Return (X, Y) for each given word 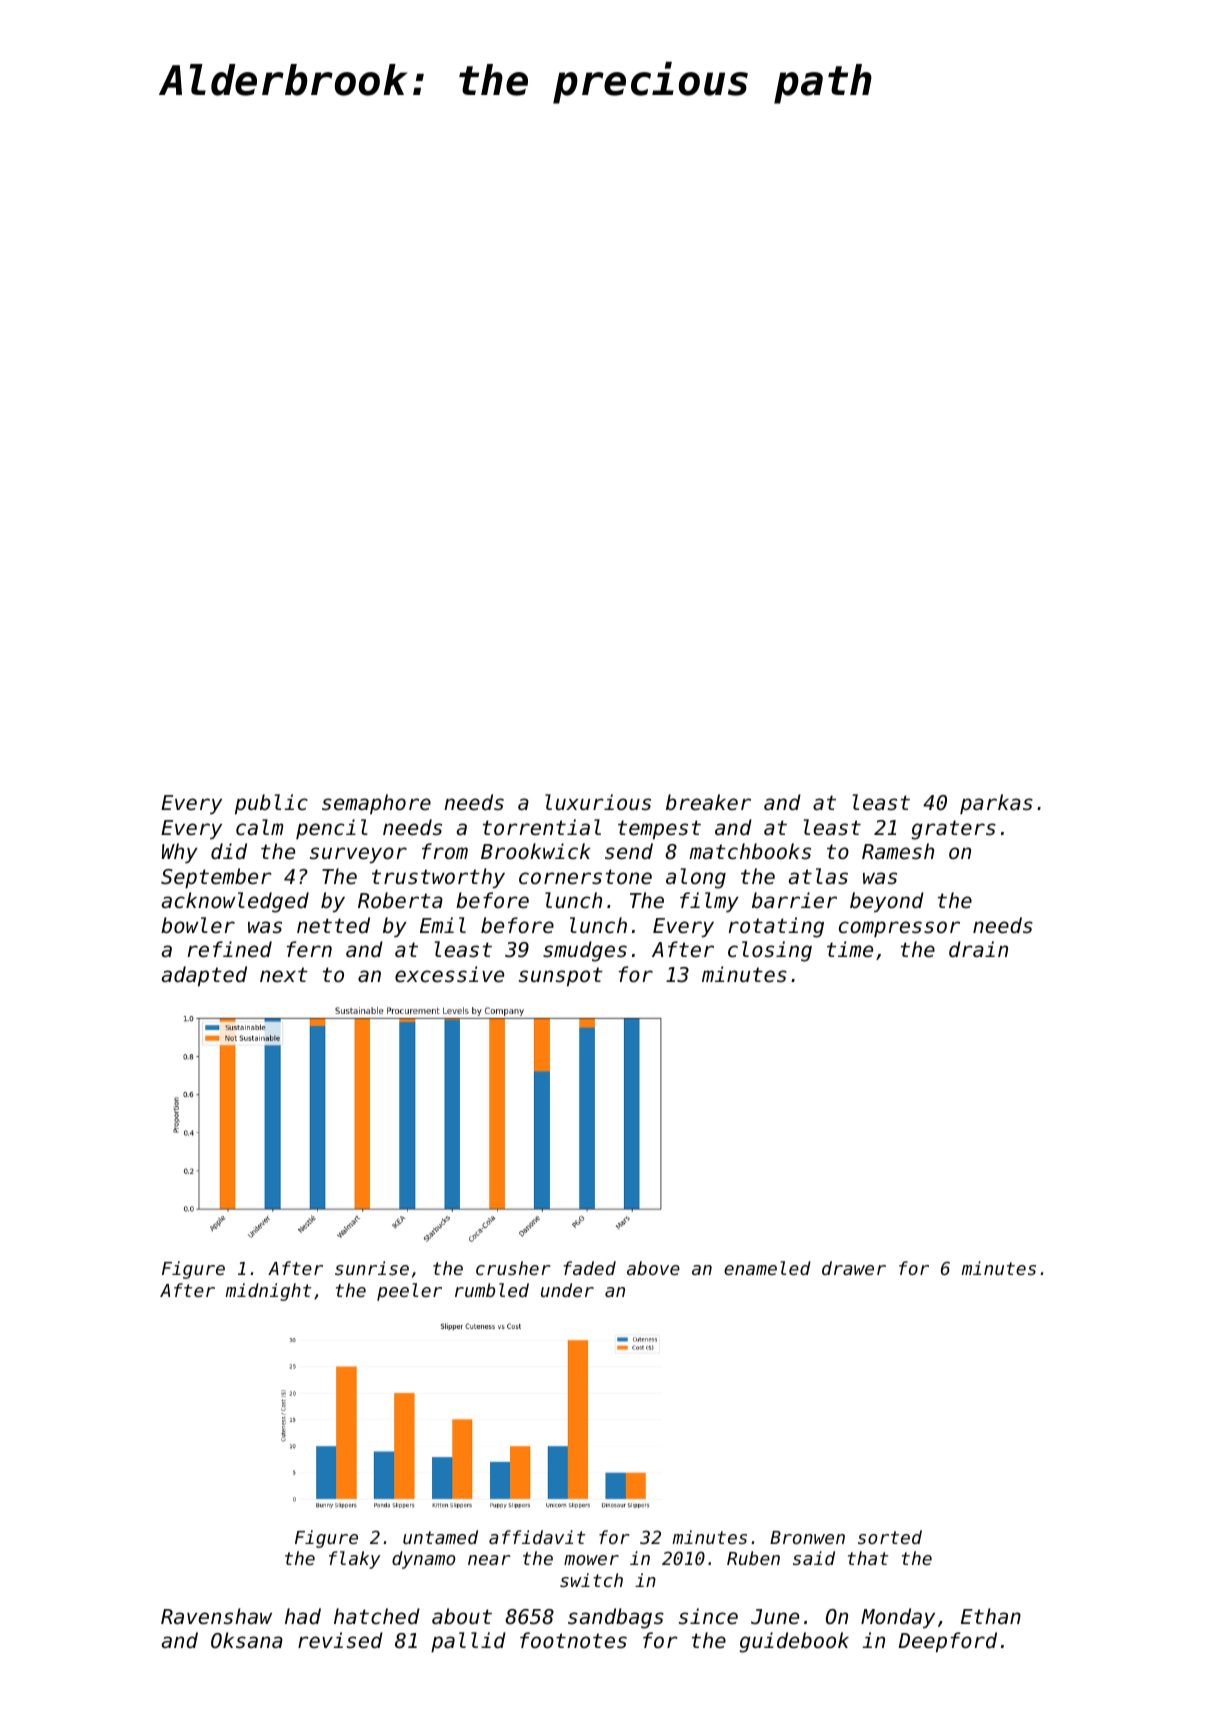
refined (230, 949)
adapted (204, 976)
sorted (890, 1537)
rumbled (492, 1290)
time (850, 949)
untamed (440, 1537)
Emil (443, 925)
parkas (996, 804)
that (868, 1558)
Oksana (247, 1640)
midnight (268, 1292)
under (567, 1290)
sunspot (561, 977)
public (271, 804)
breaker (708, 802)
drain (978, 949)
